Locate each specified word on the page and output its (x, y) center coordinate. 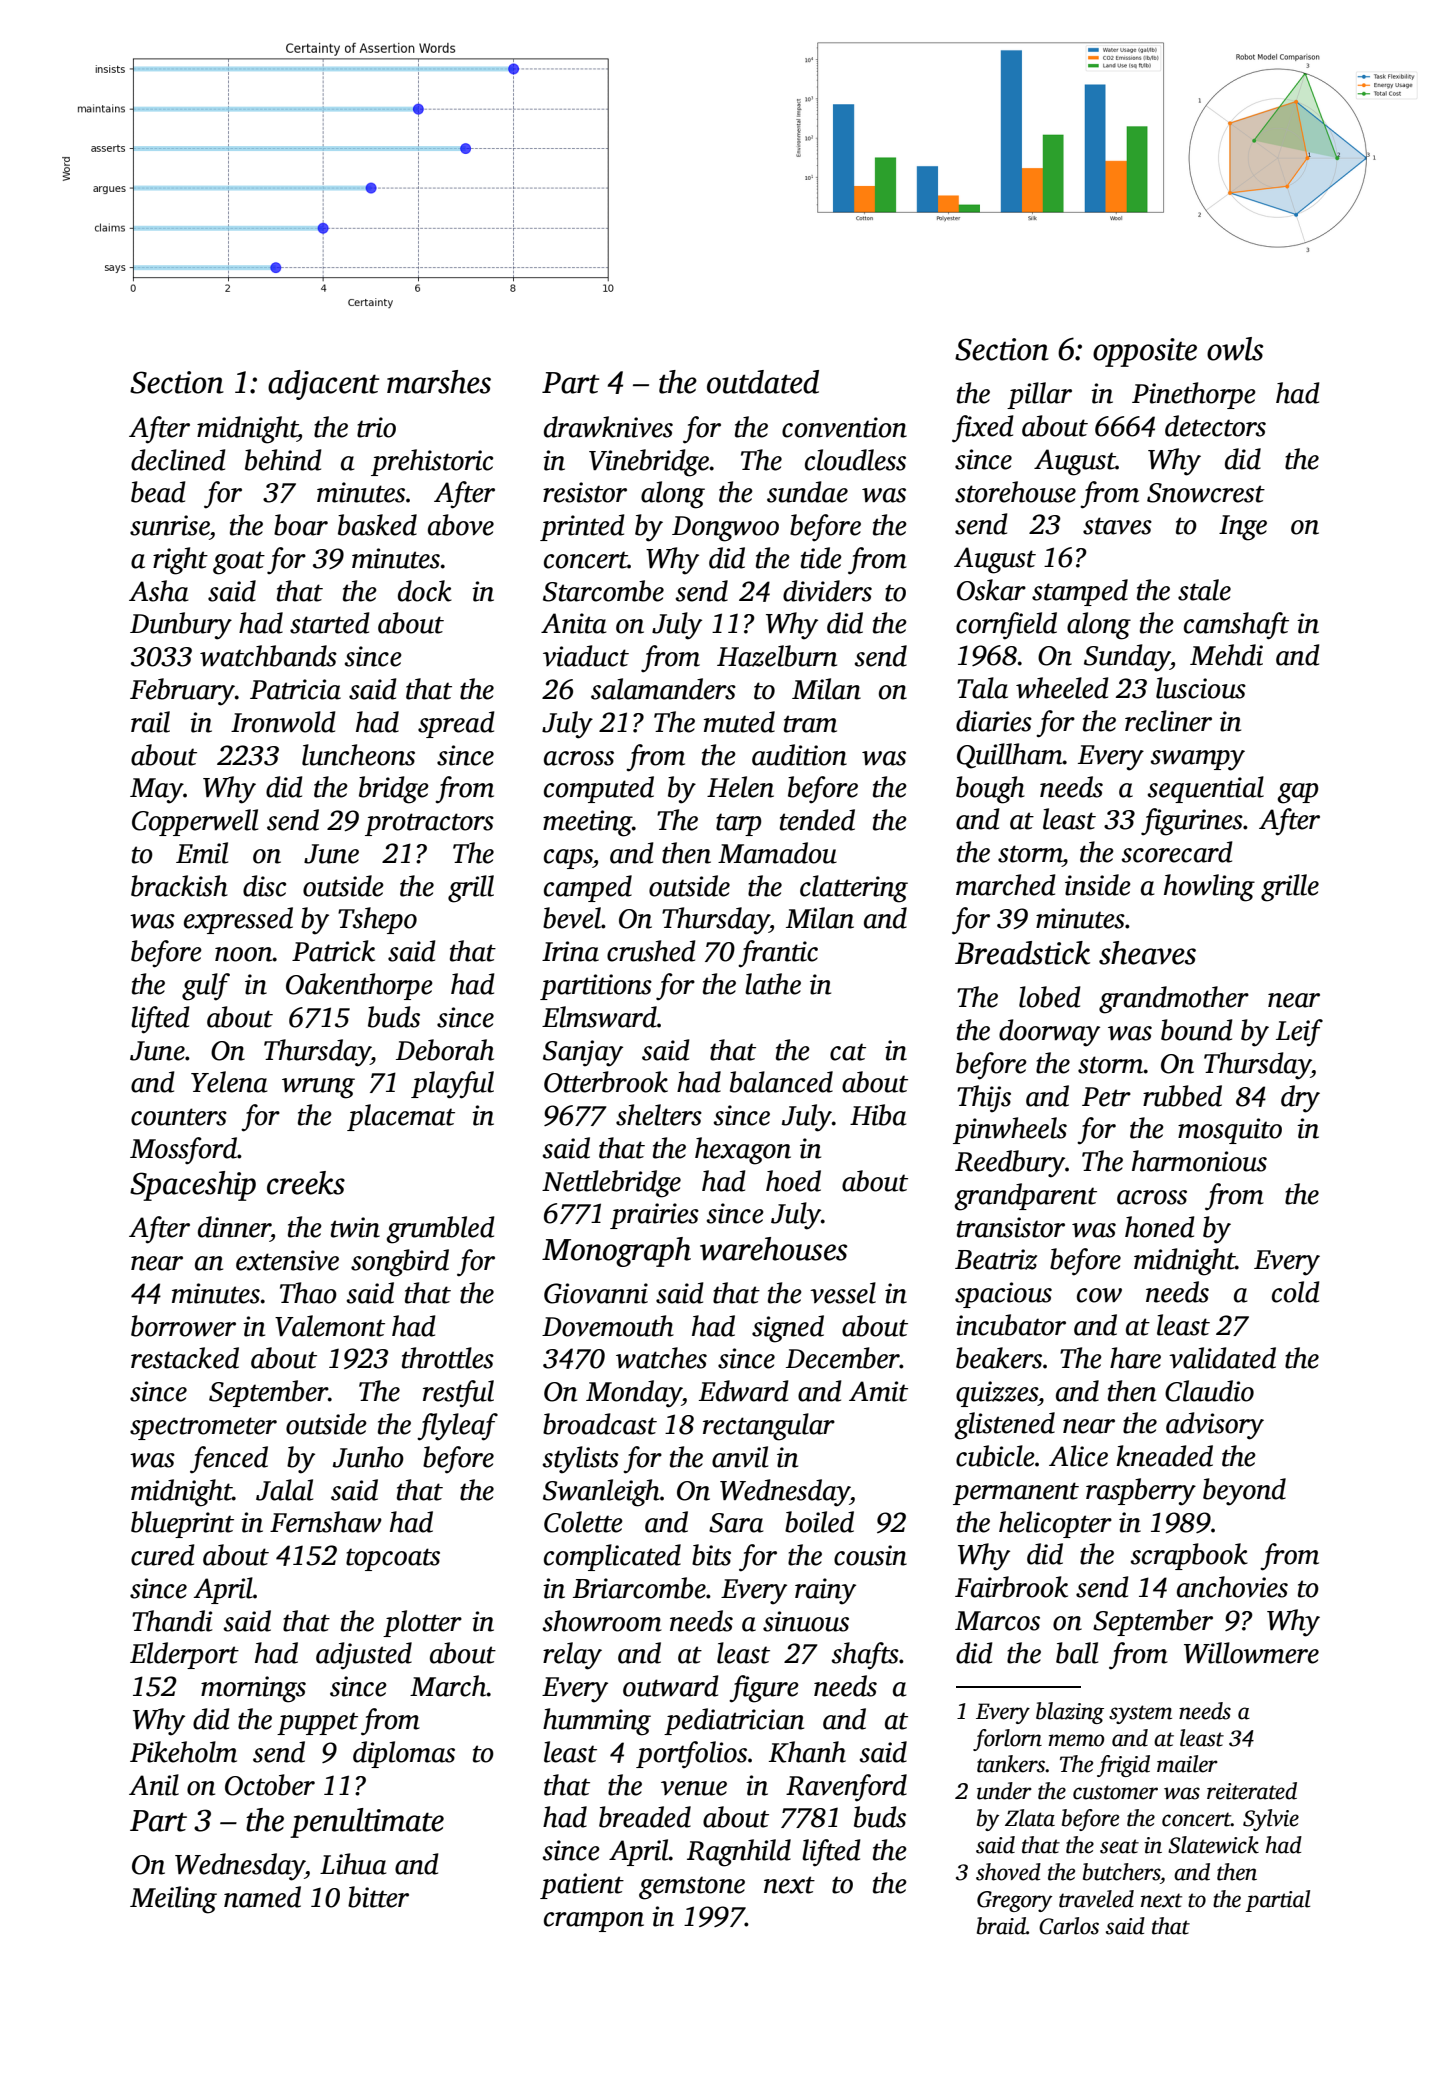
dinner (234, 1227)
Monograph (616, 1252)
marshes (439, 382)
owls (1235, 349)
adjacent (323, 385)
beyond (1244, 1492)
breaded (645, 1817)
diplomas (404, 1754)
